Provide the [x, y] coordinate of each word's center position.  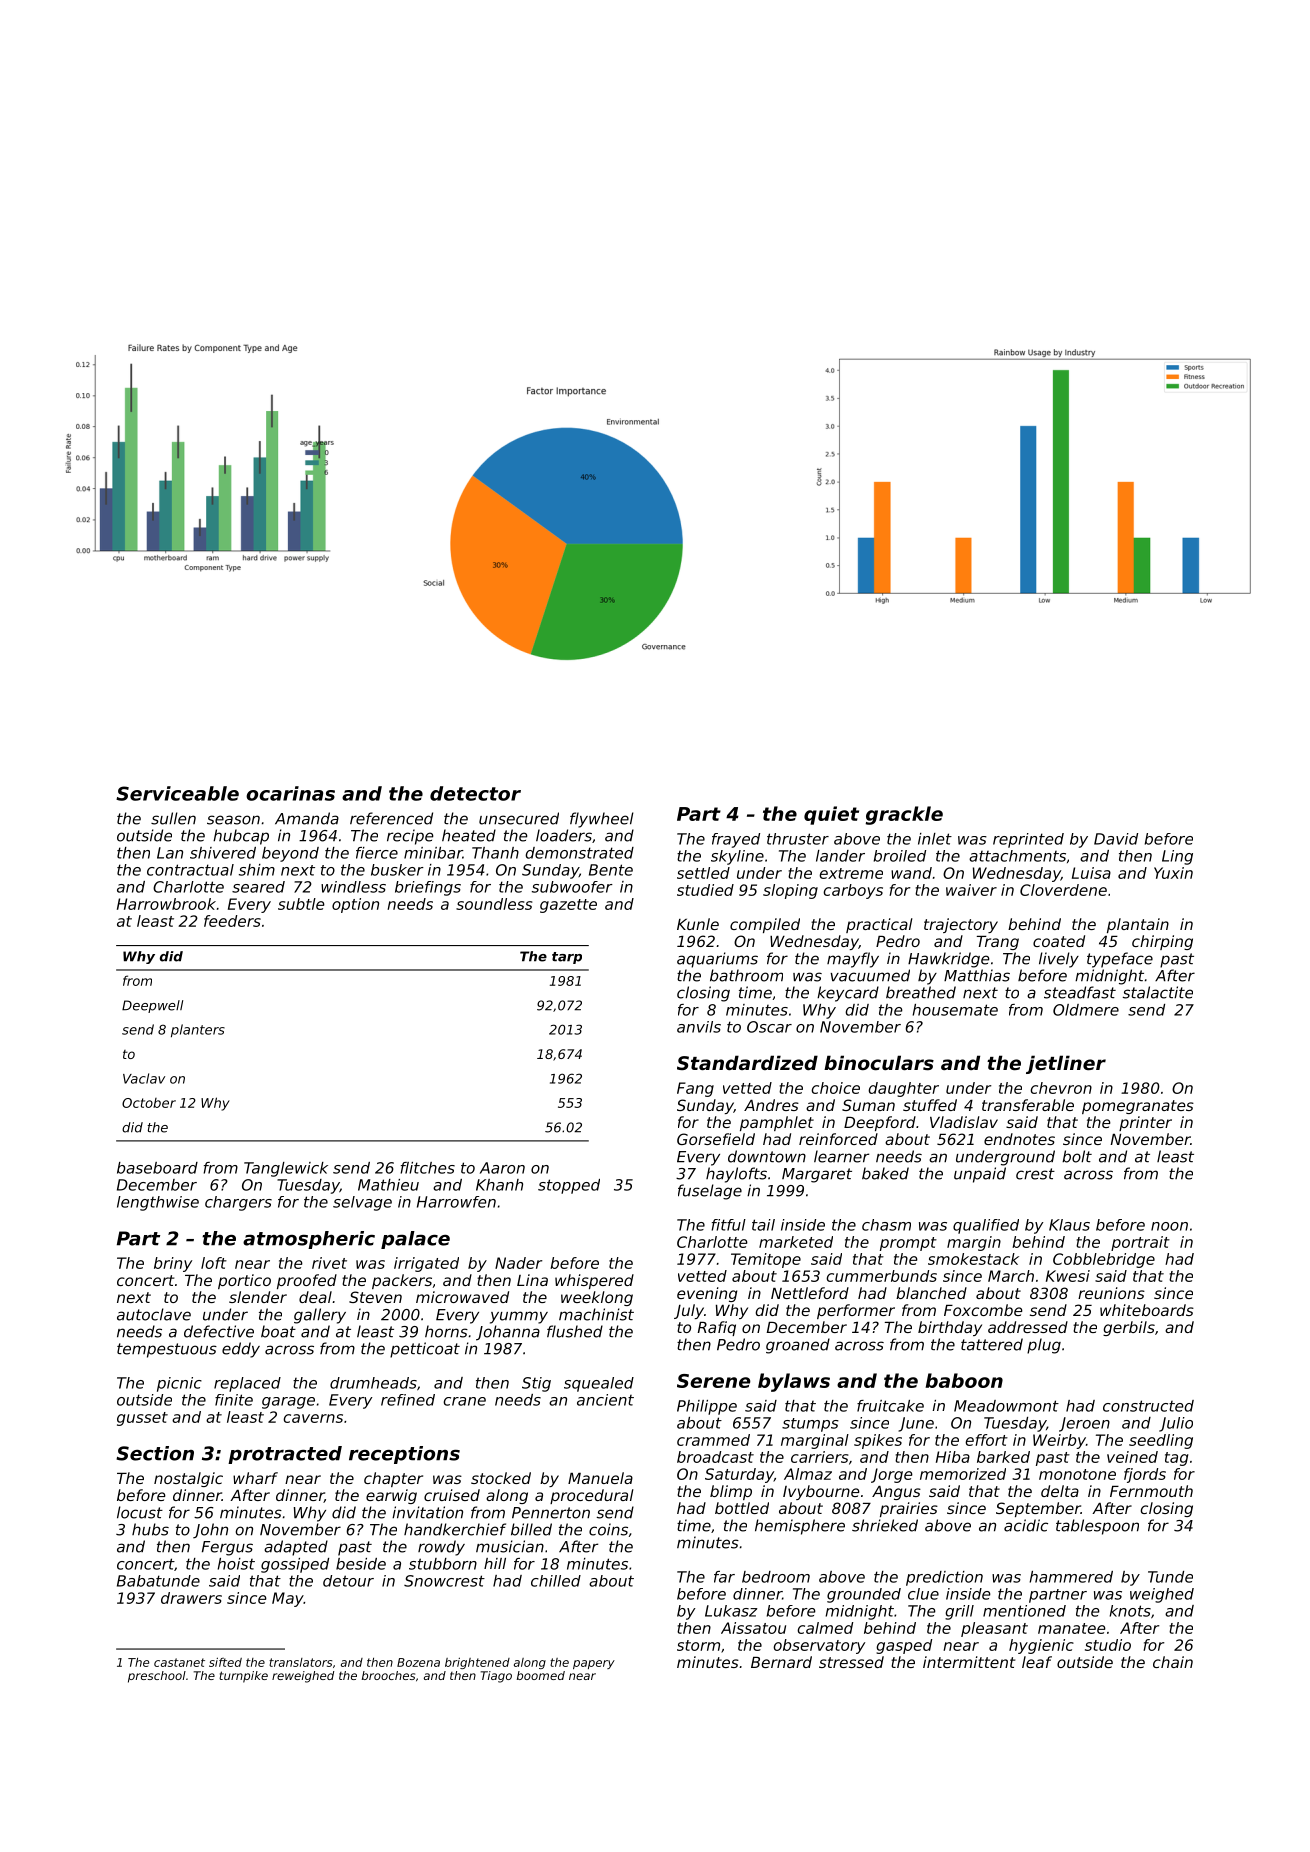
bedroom [776, 1577]
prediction [944, 1578]
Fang [695, 1089]
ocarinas [290, 793]
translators [300, 1662]
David [1116, 839]
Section [155, 1453]
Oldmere [1086, 1010]
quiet [831, 815]
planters [198, 1030]
